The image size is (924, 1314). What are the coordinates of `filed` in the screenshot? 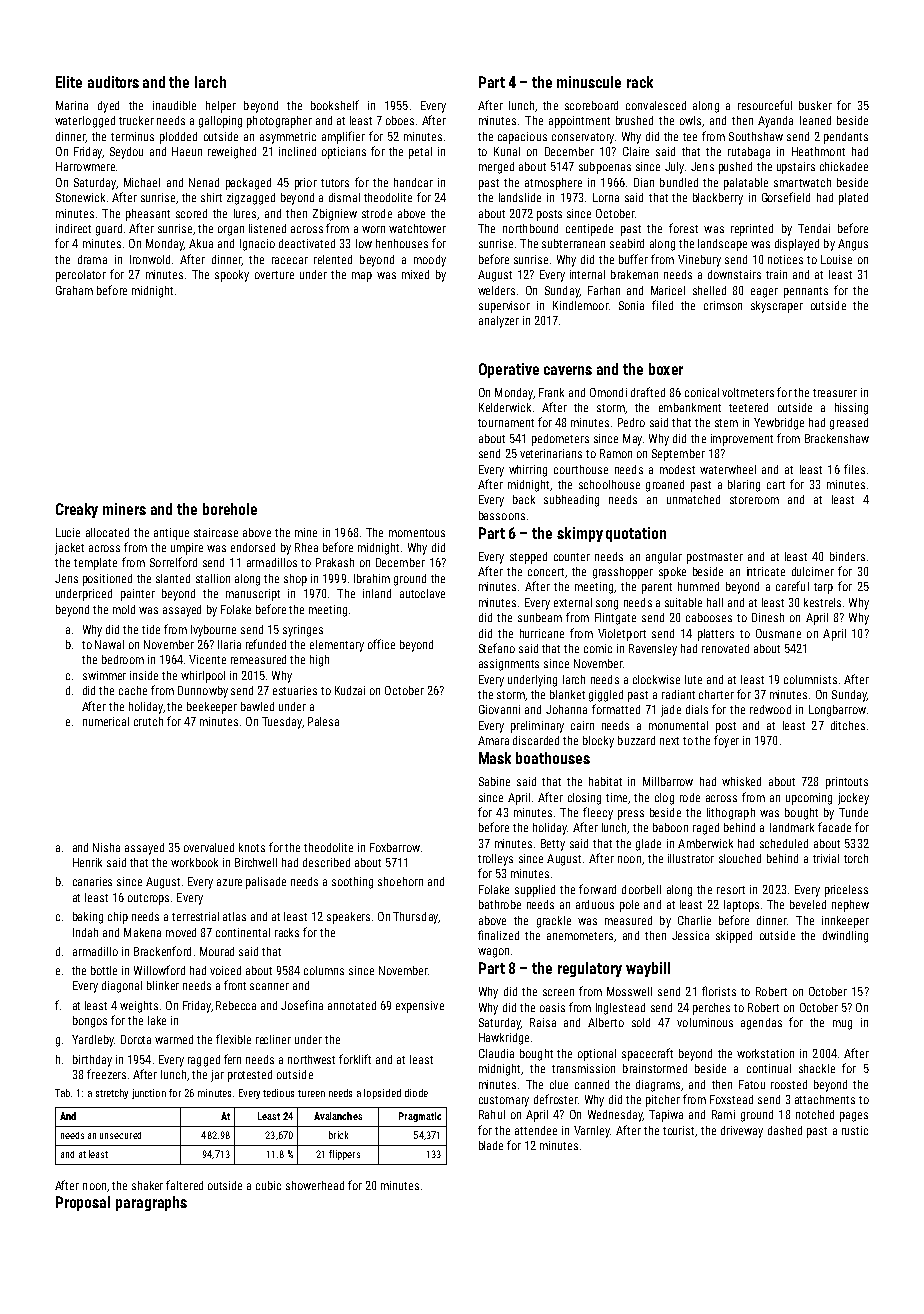 It's located at (662, 305).
